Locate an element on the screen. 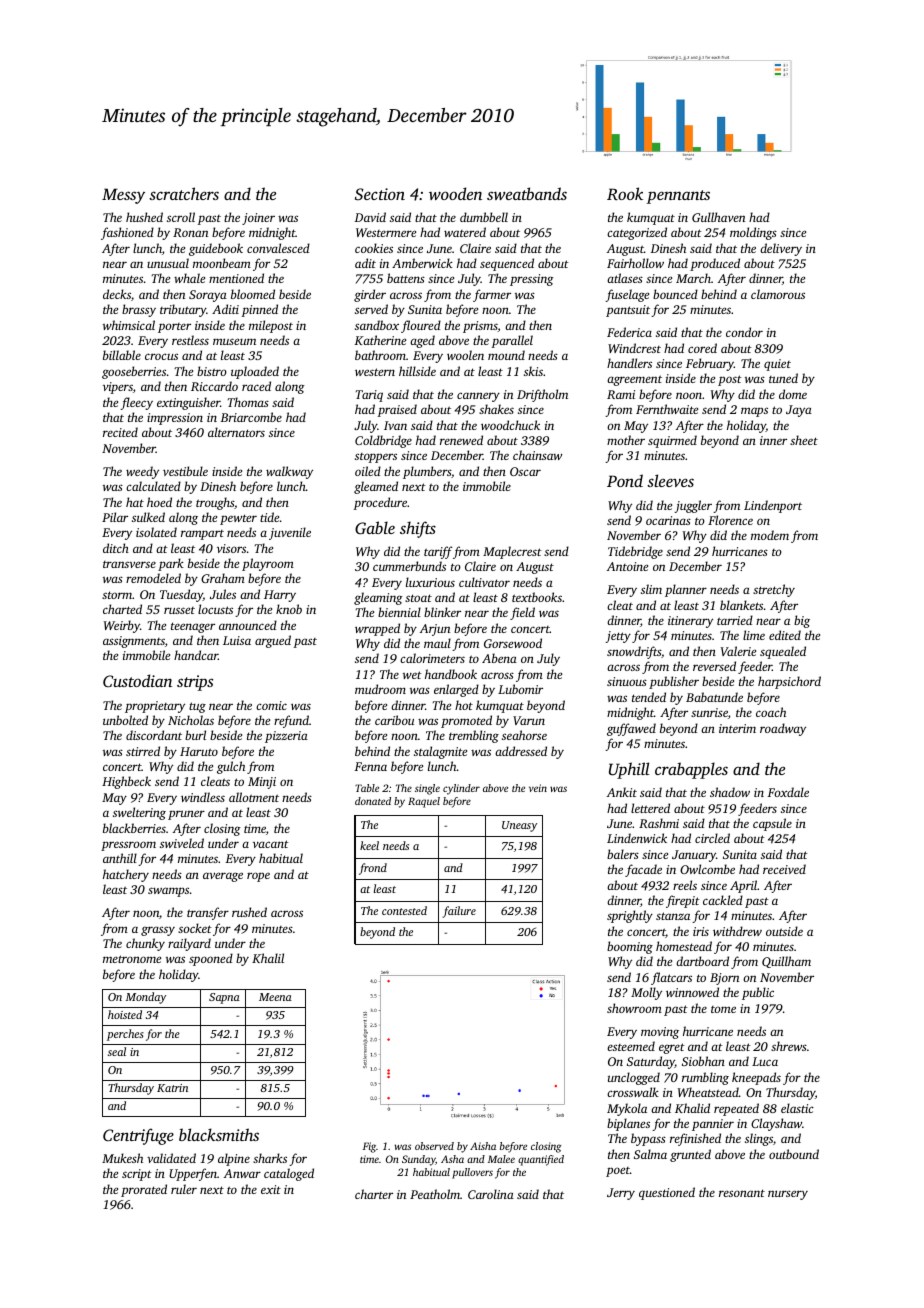  pennants is located at coordinates (678, 197).
